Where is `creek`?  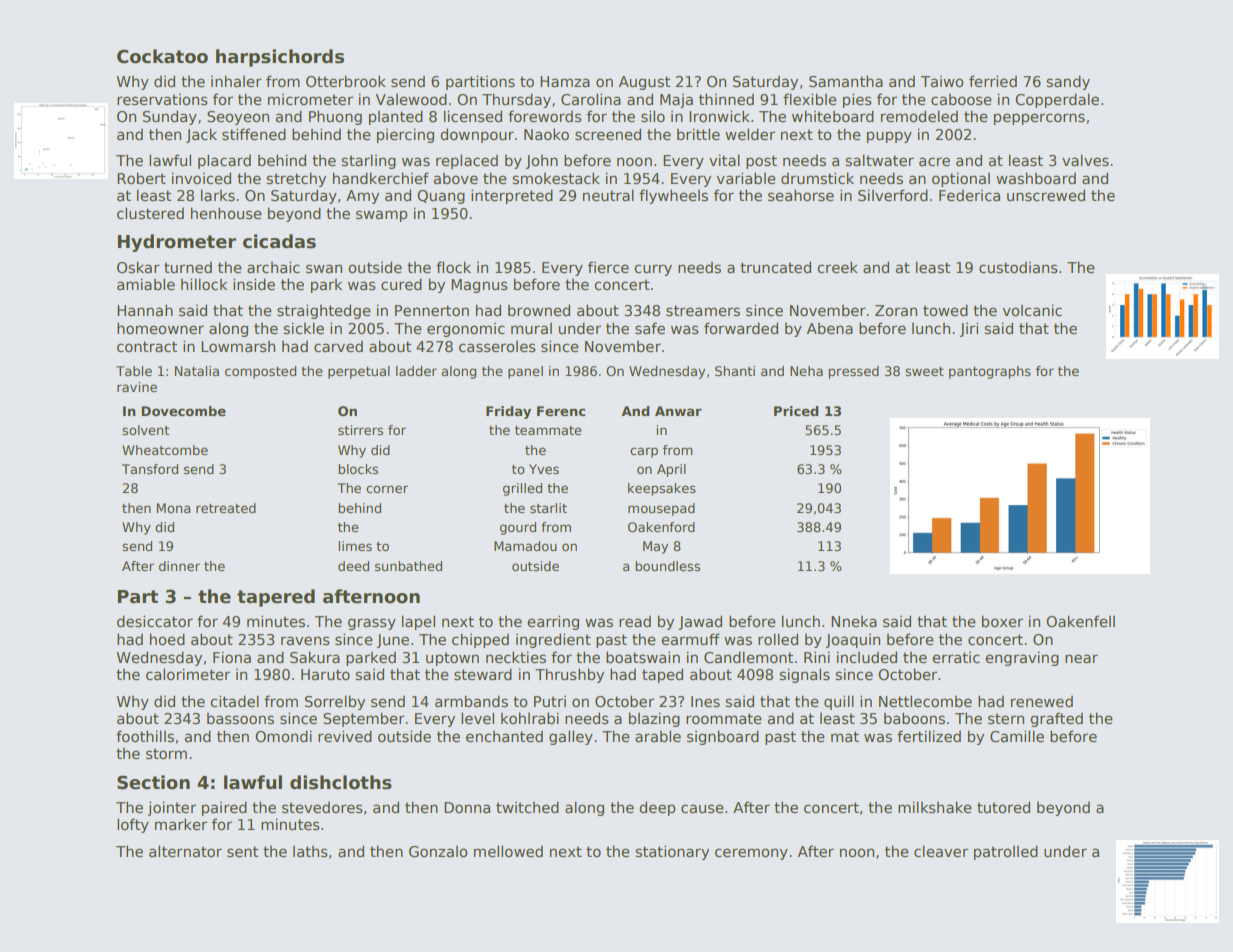
creek is located at coordinates (837, 267).
